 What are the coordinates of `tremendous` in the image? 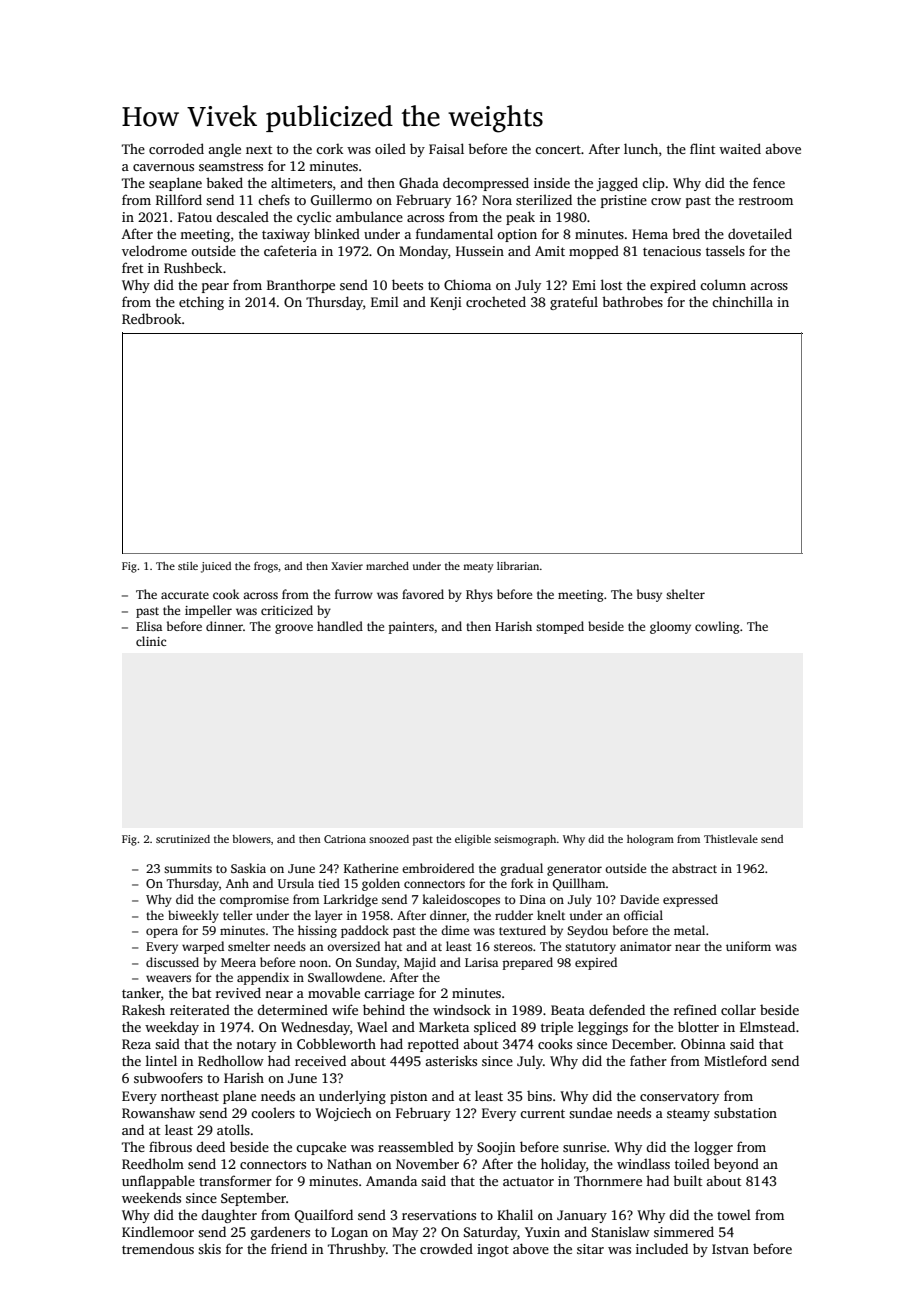 It's located at (158, 1248).
